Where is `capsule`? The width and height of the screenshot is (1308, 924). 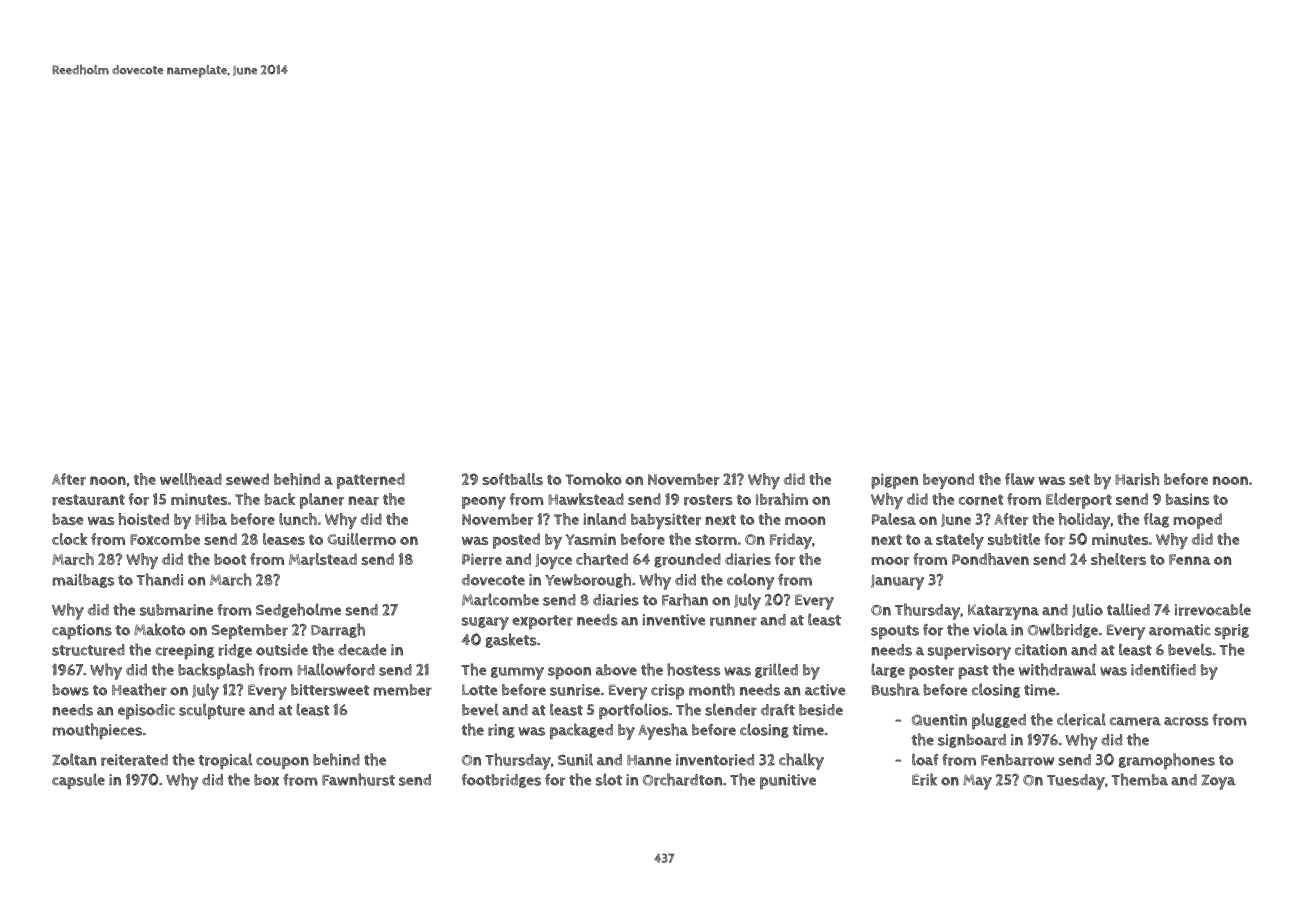 capsule is located at coordinates (78, 781).
